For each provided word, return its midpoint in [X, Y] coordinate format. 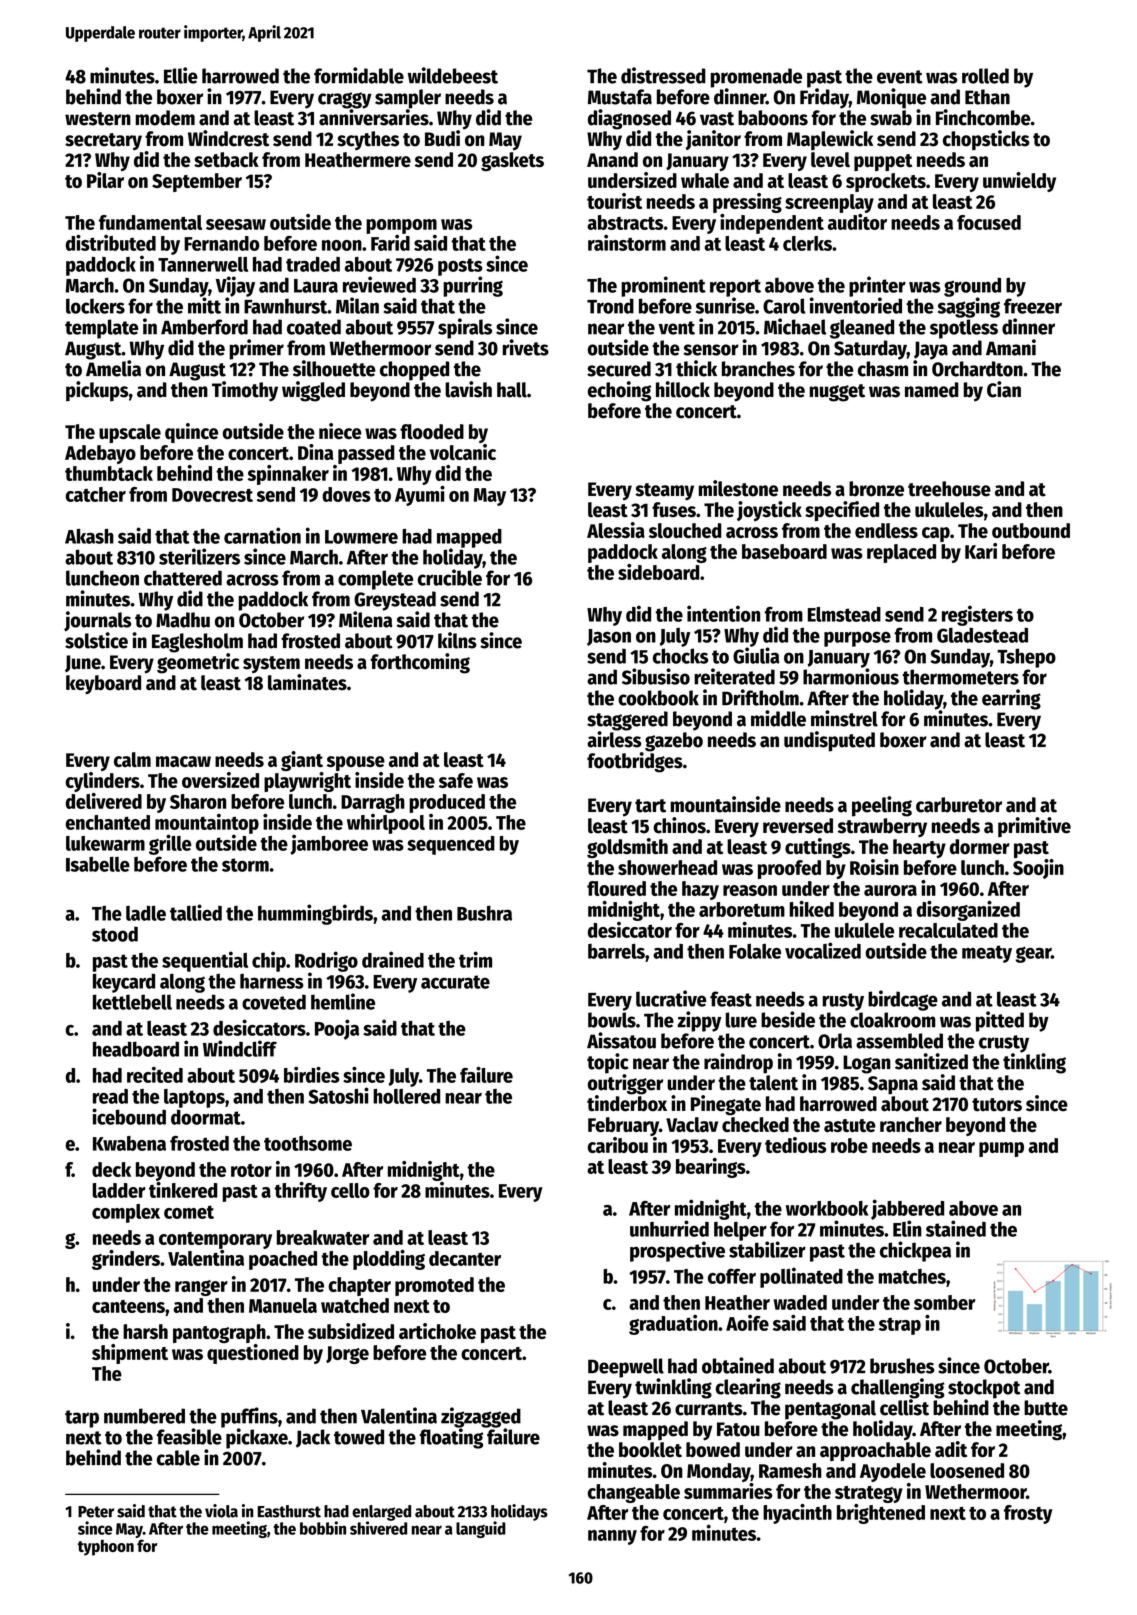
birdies [312, 1074]
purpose [857, 639]
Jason [609, 637]
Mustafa [620, 97]
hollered [406, 1096]
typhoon [106, 1547]
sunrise [725, 305]
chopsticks [986, 140]
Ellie [181, 75]
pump [1001, 1149]
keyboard [103, 684]
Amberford [204, 327]
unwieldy [1019, 182]
